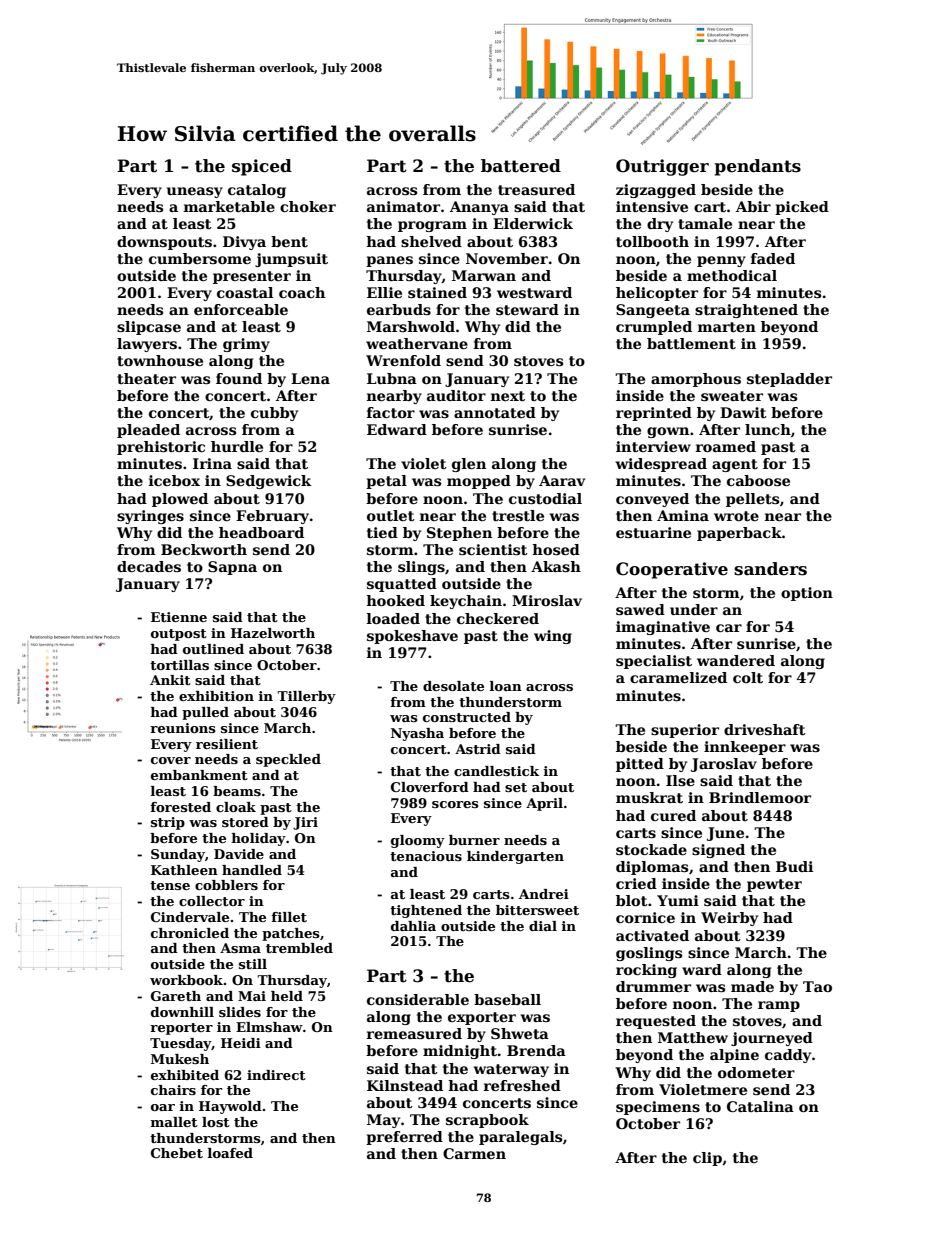 This screenshot has width=952, height=1233. Describe the element at coordinates (758, 167) in the screenshot. I see `pendants` at that location.
